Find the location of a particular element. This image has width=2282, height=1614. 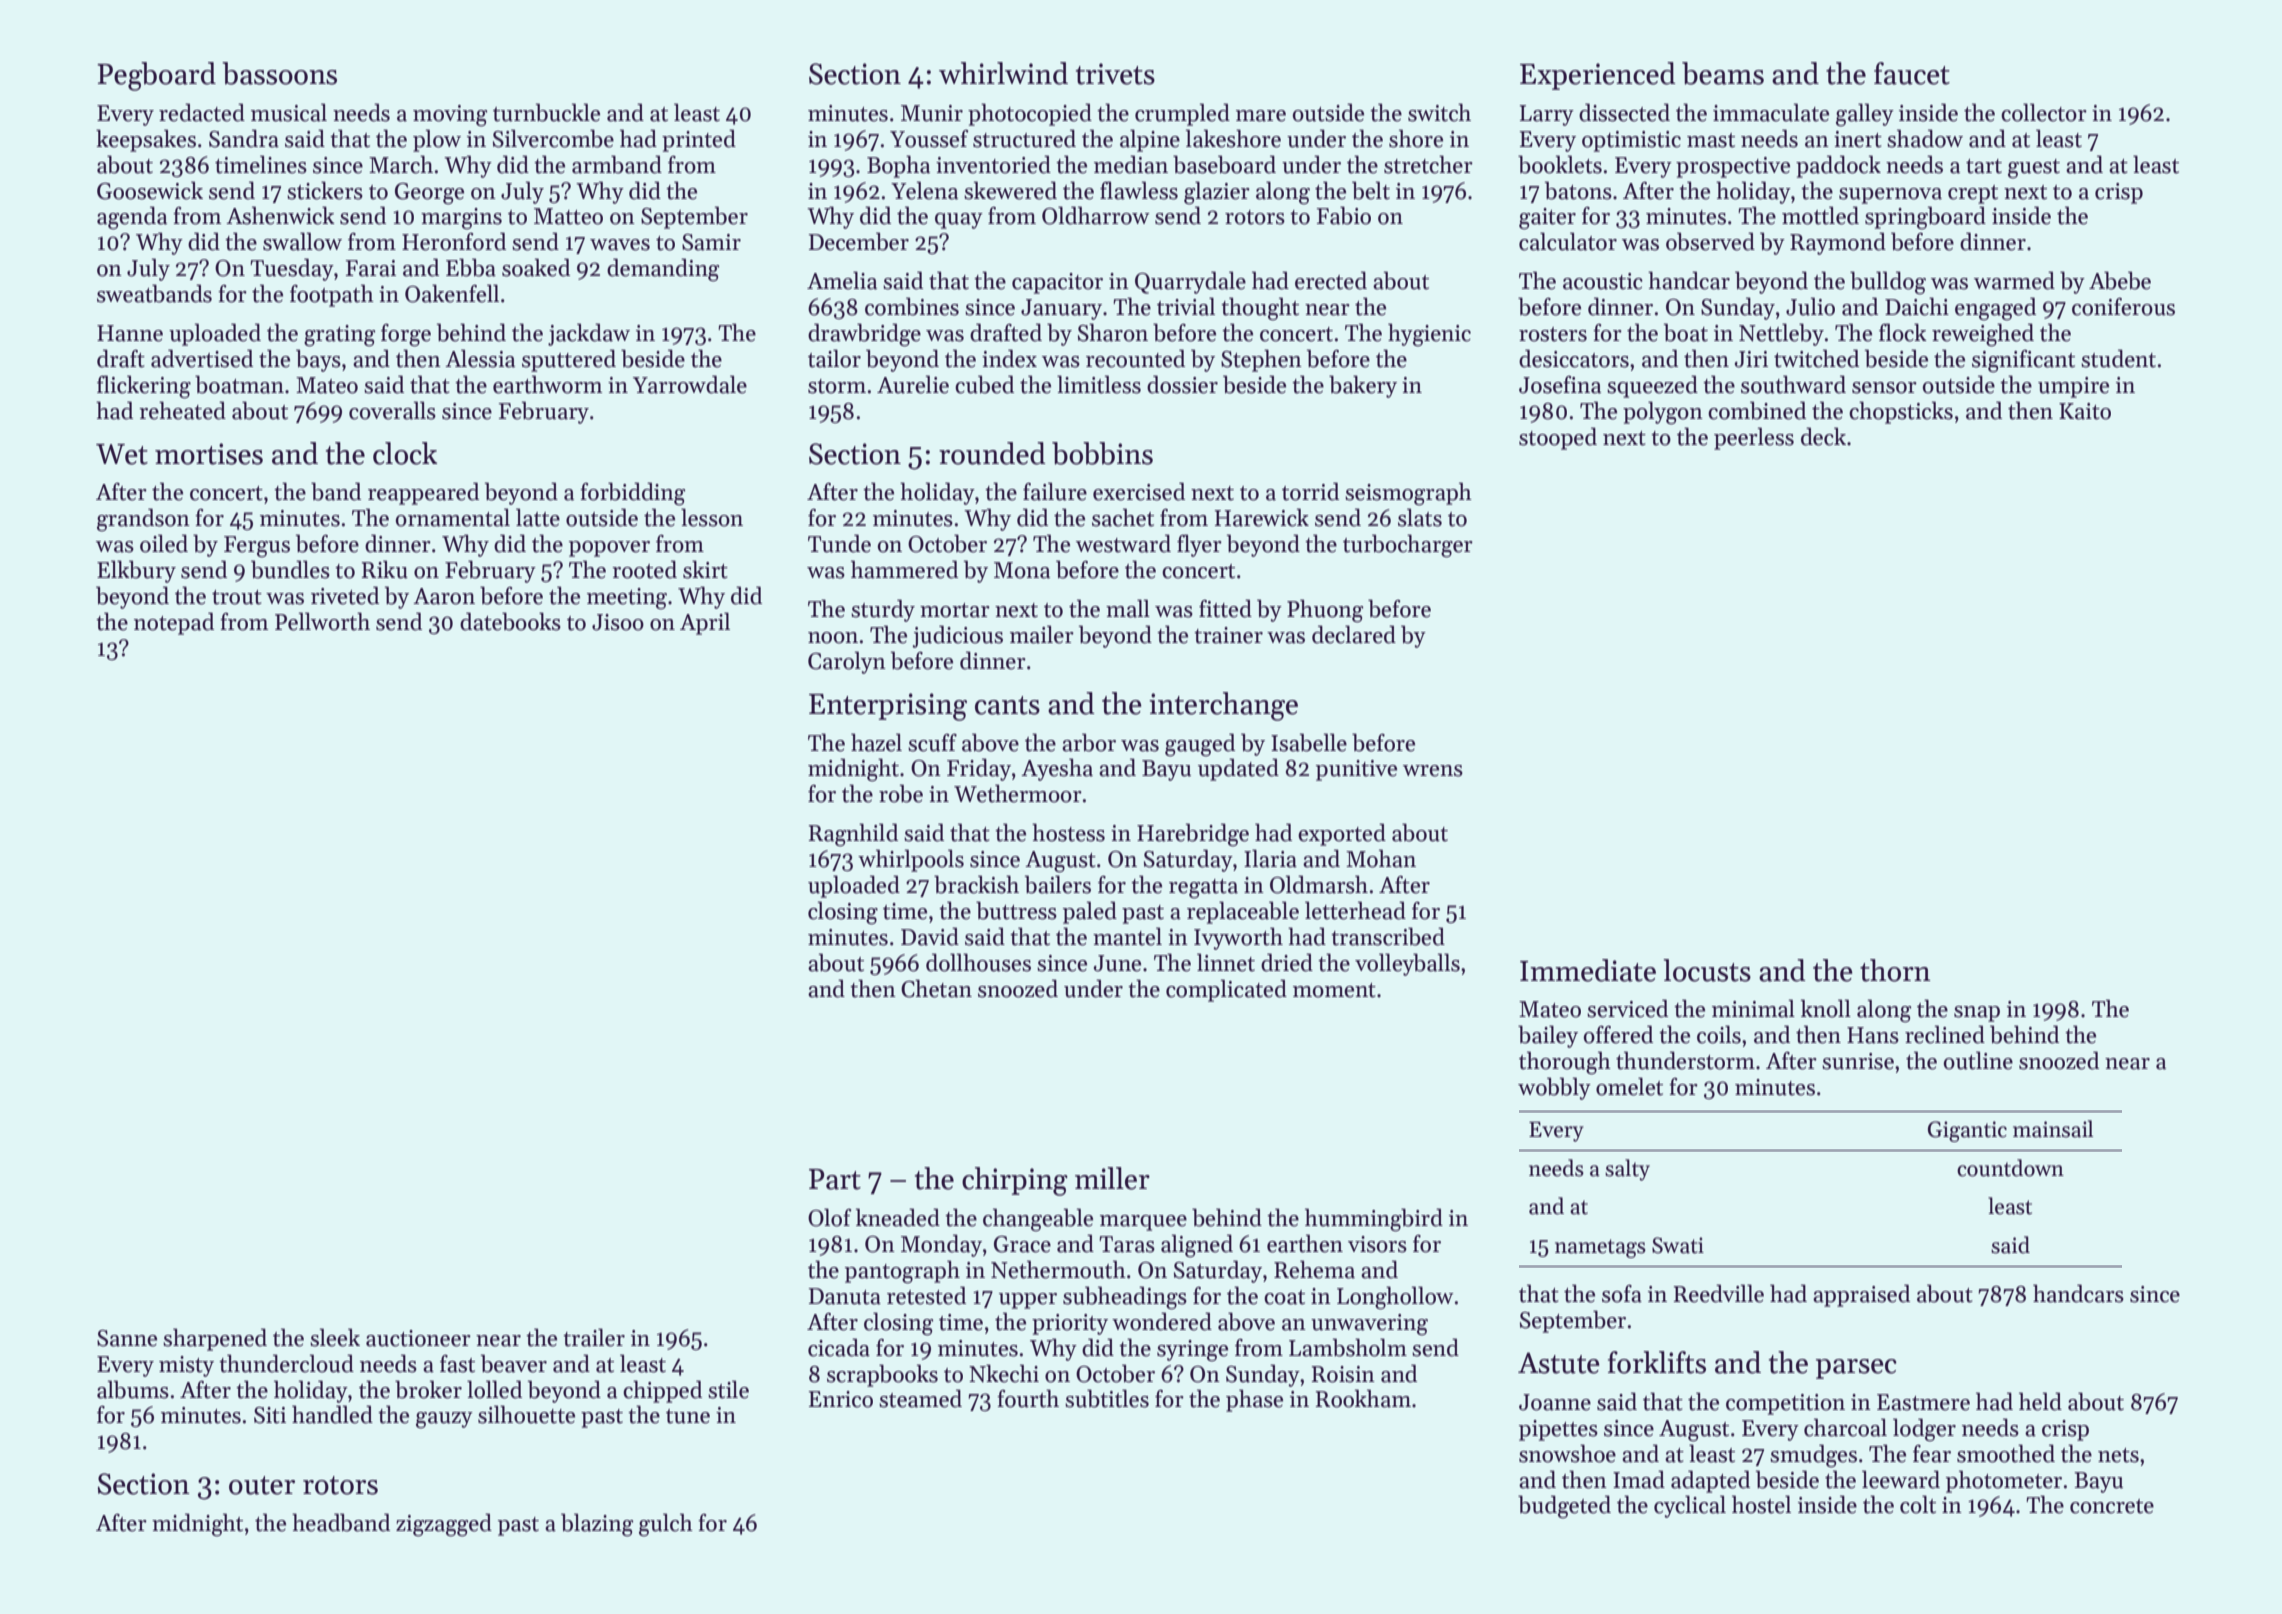

turnbuckle is located at coordinates (546, 112).
